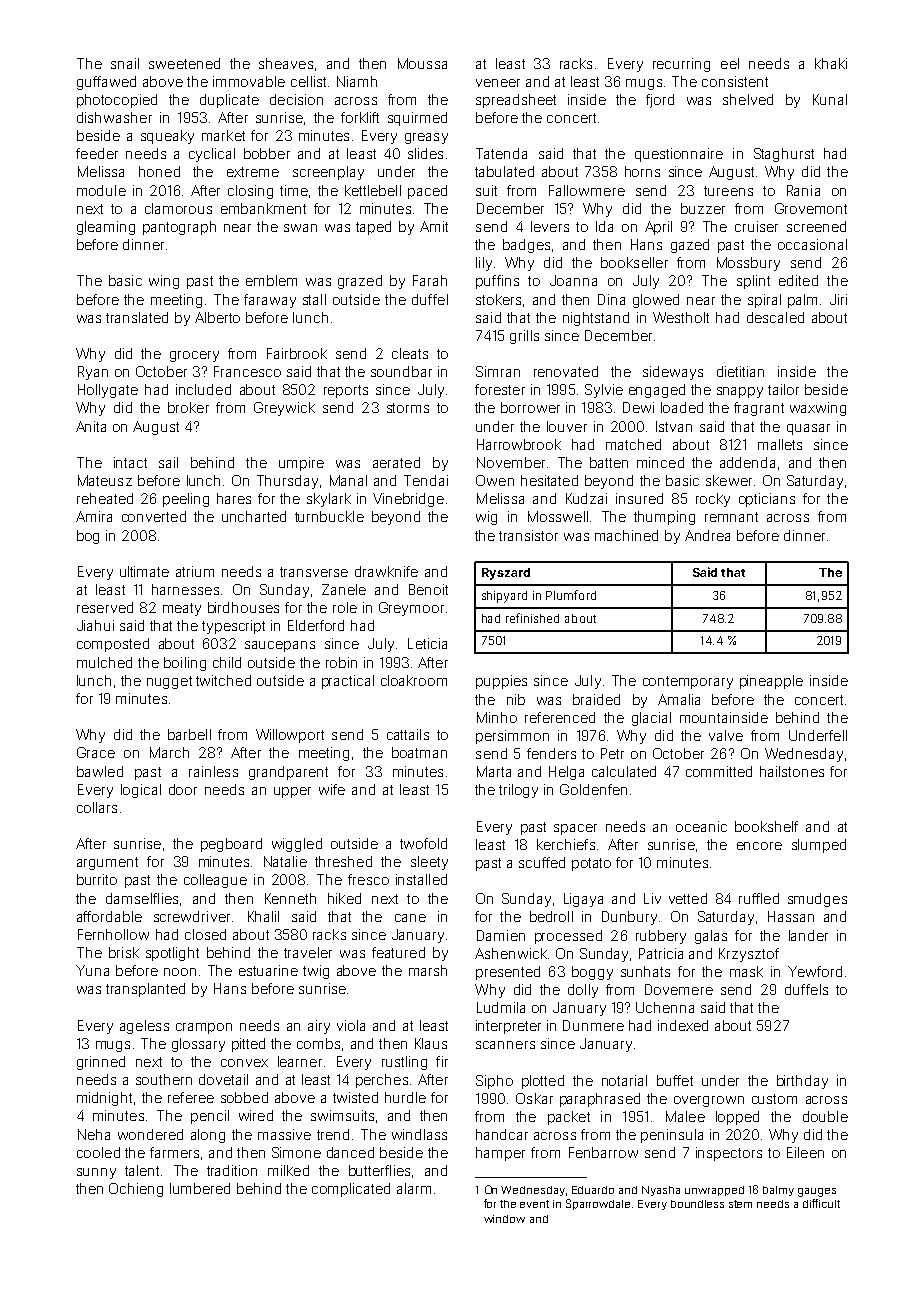 Image resolution: width=924 pixels, height=1308 pixels. I want to click on minced, so click(660, 462).
